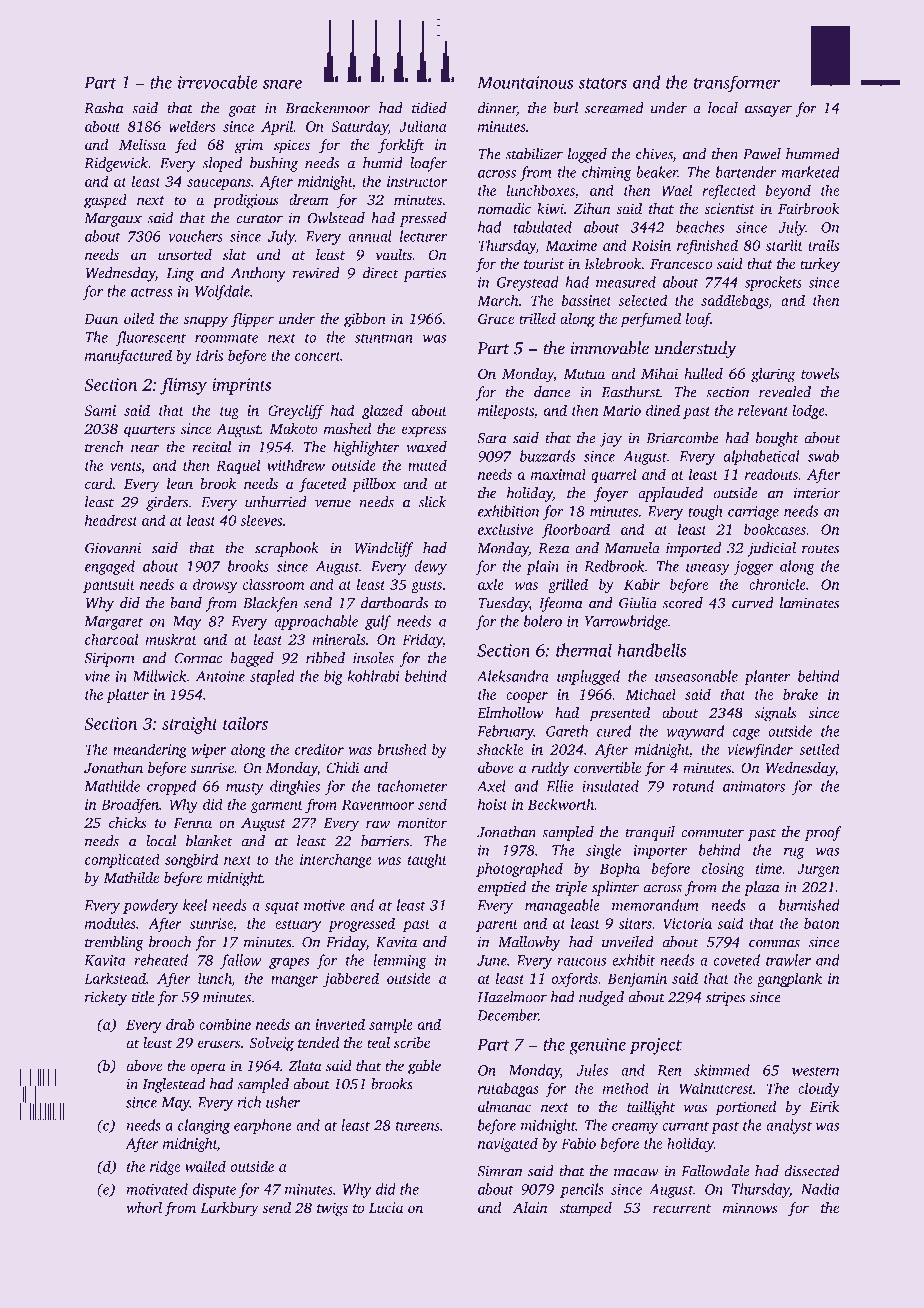 The height and width of the screenshot is (1308, 924). I want to click on irrevocable, so click(218, 82).
